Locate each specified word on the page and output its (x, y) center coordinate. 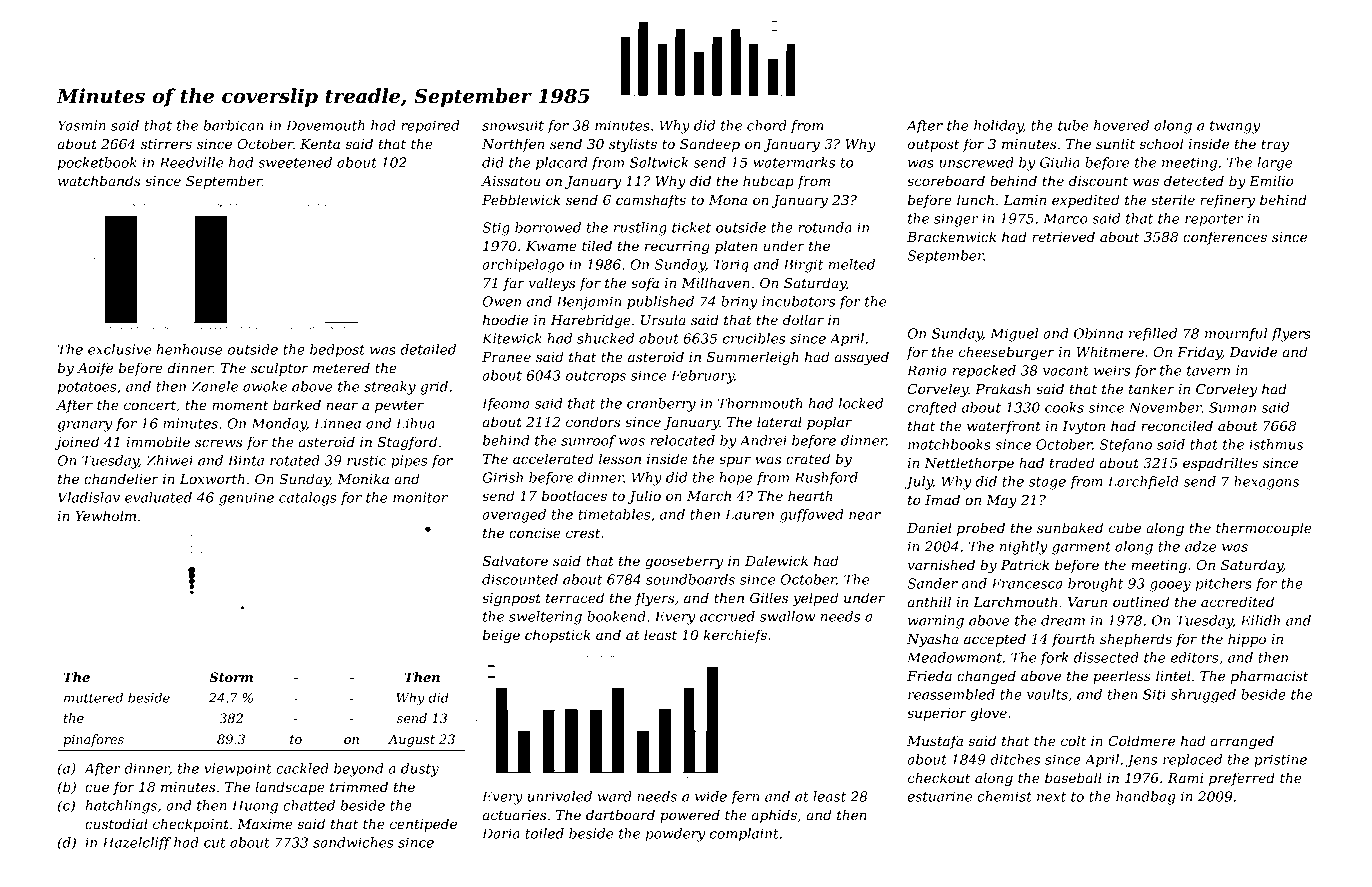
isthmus (1276, 444)
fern (745, 798)
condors (593, 421)
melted (852, 264)
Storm (231, 677)
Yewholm (105, 515)
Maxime (265, 824)
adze (1201, 546)
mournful (1236, 335)
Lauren (749, 514)
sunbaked (1070, 527)
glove (988, 714)
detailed (428, 349)
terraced (575, 597)
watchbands (99, 180)
